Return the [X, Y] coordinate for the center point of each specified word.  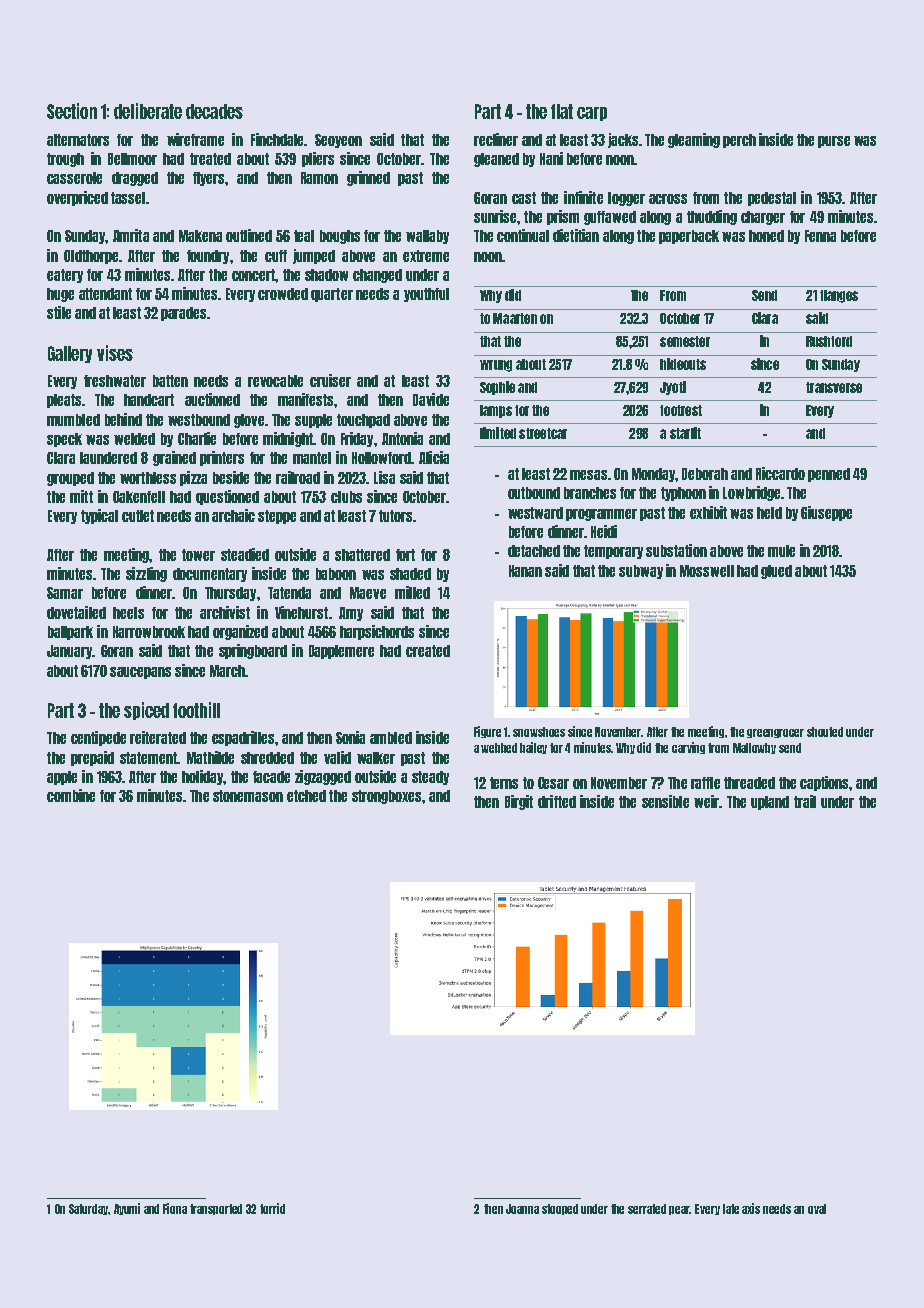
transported [216, 1209]
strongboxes [386, 797]
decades [214, 111]
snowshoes [539, 732]
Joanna [522, 1209]
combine [71, 795]
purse [834, 142]
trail [805, 801]
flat [562, 111]
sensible [665, 801]
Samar [65, 593]
